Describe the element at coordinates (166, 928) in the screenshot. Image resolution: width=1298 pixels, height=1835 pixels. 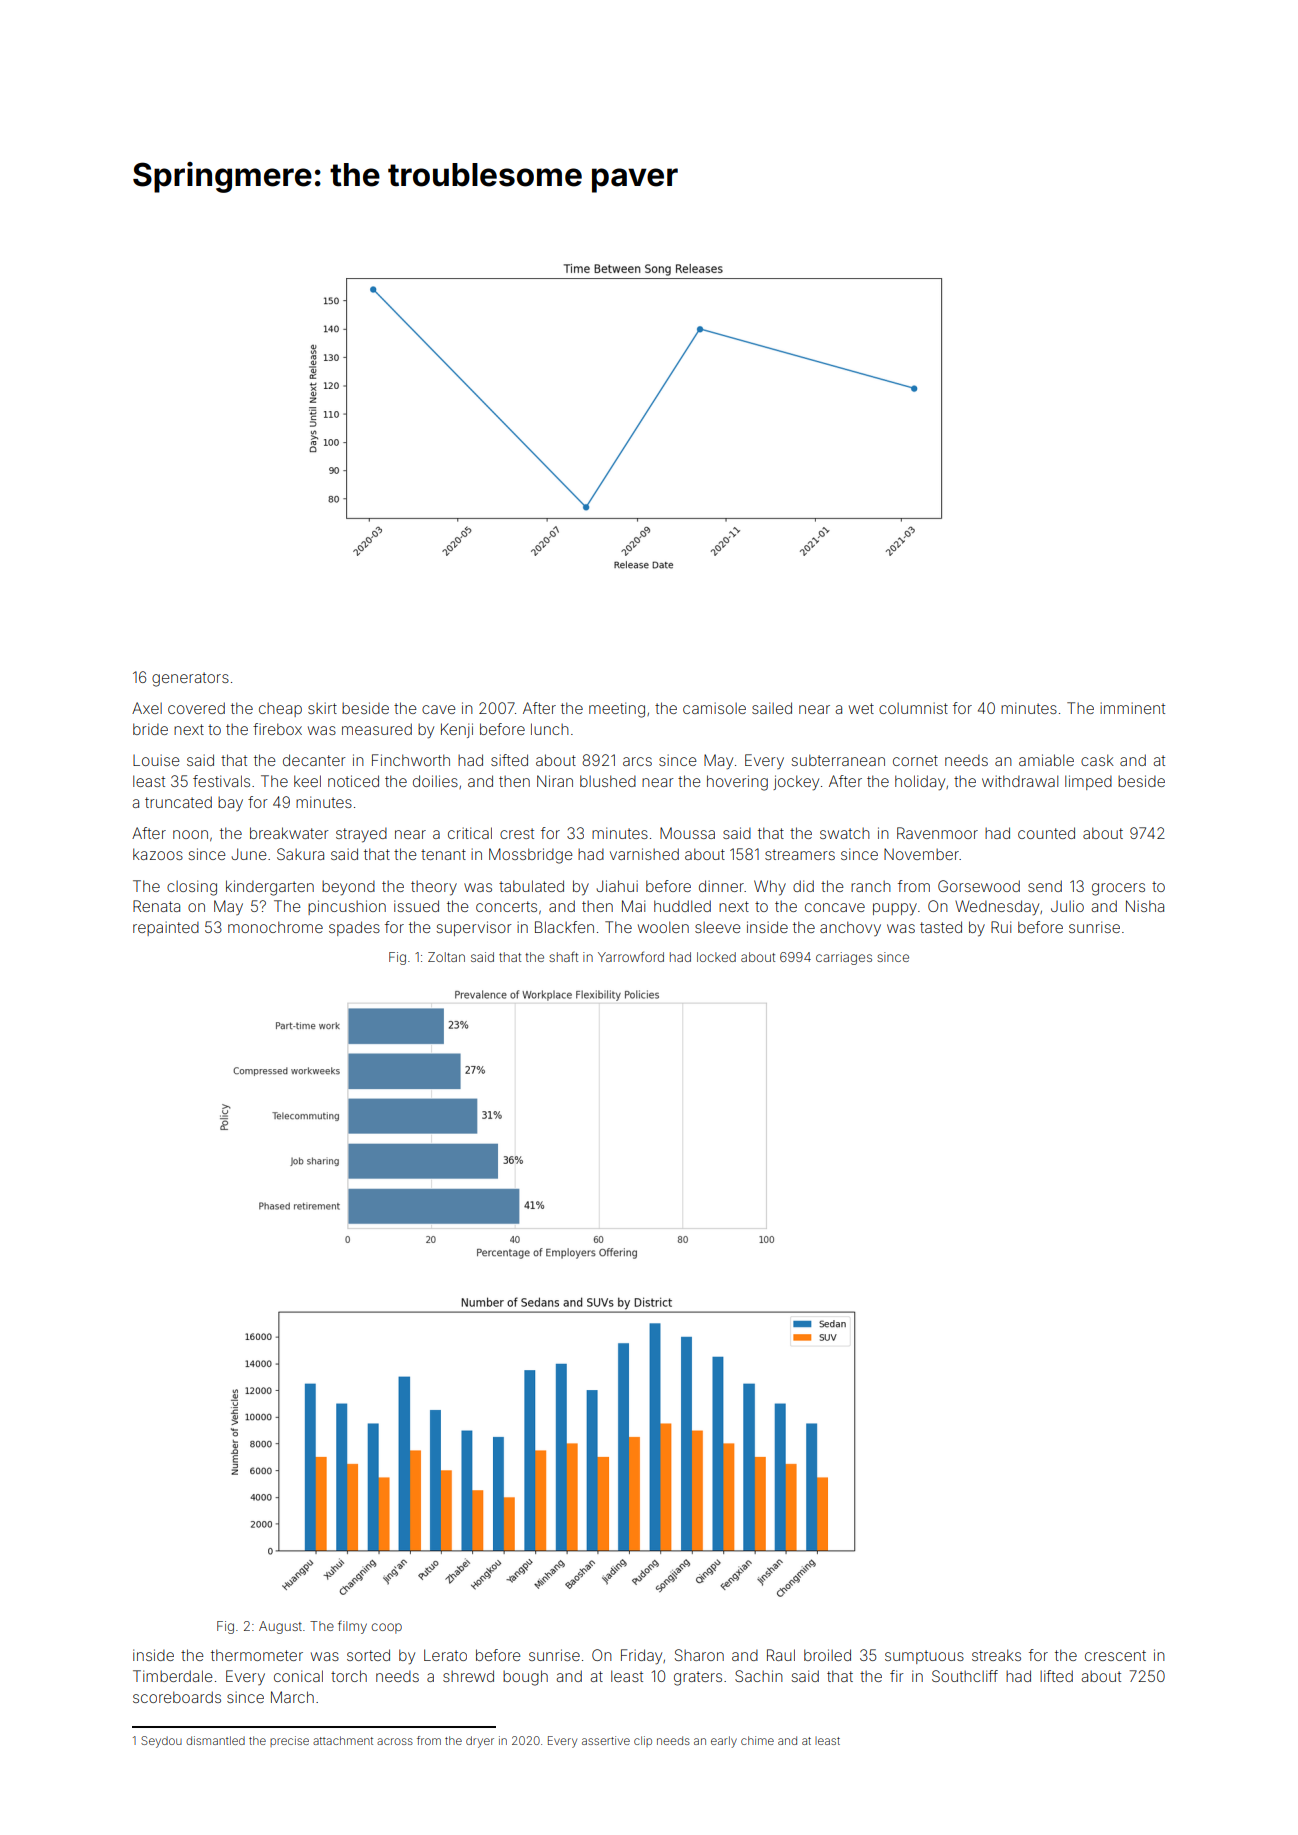
I see `repainted` at that location.
